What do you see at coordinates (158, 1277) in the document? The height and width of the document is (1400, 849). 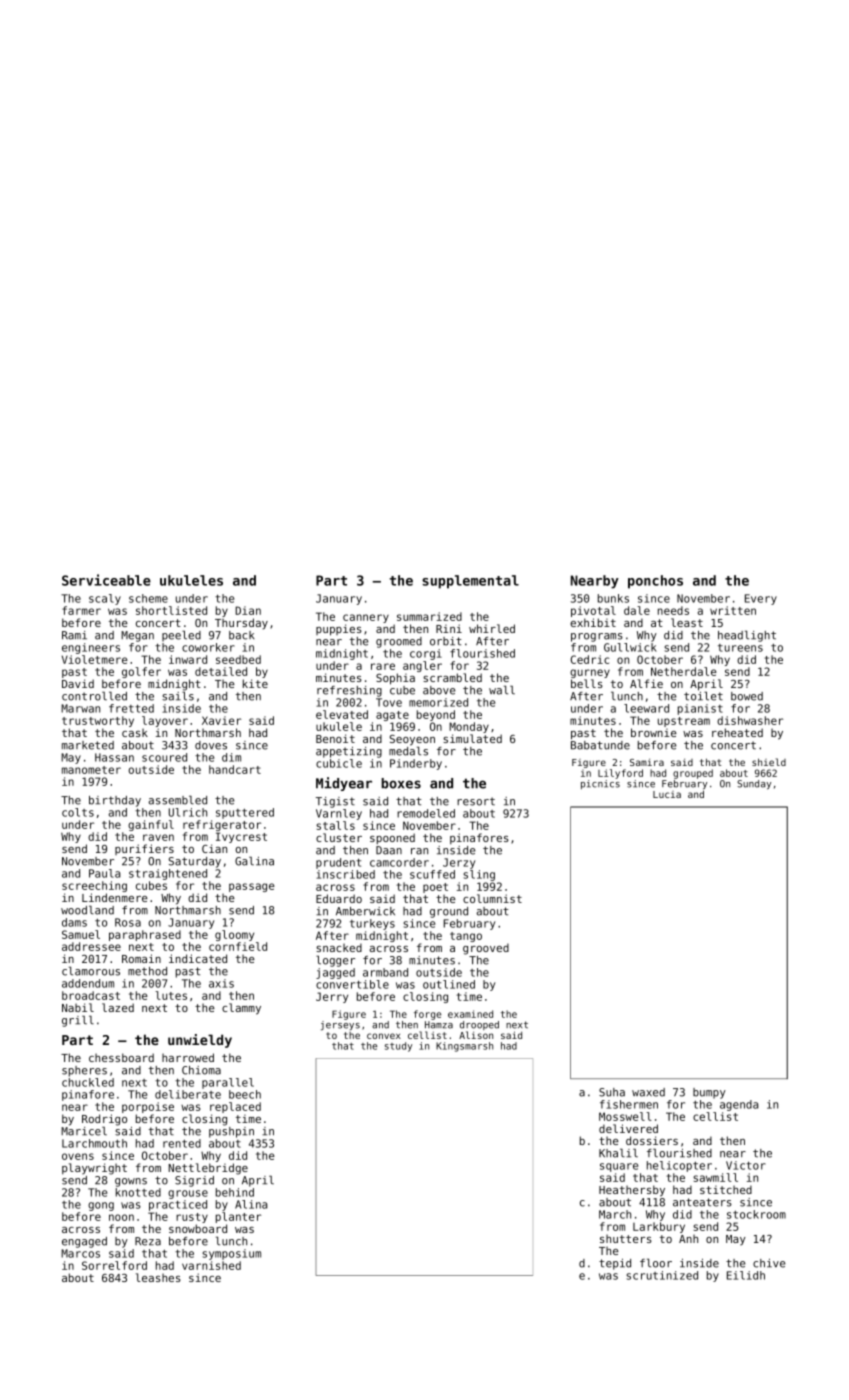 I see `leashes` at bounding box center [158, 1277].
